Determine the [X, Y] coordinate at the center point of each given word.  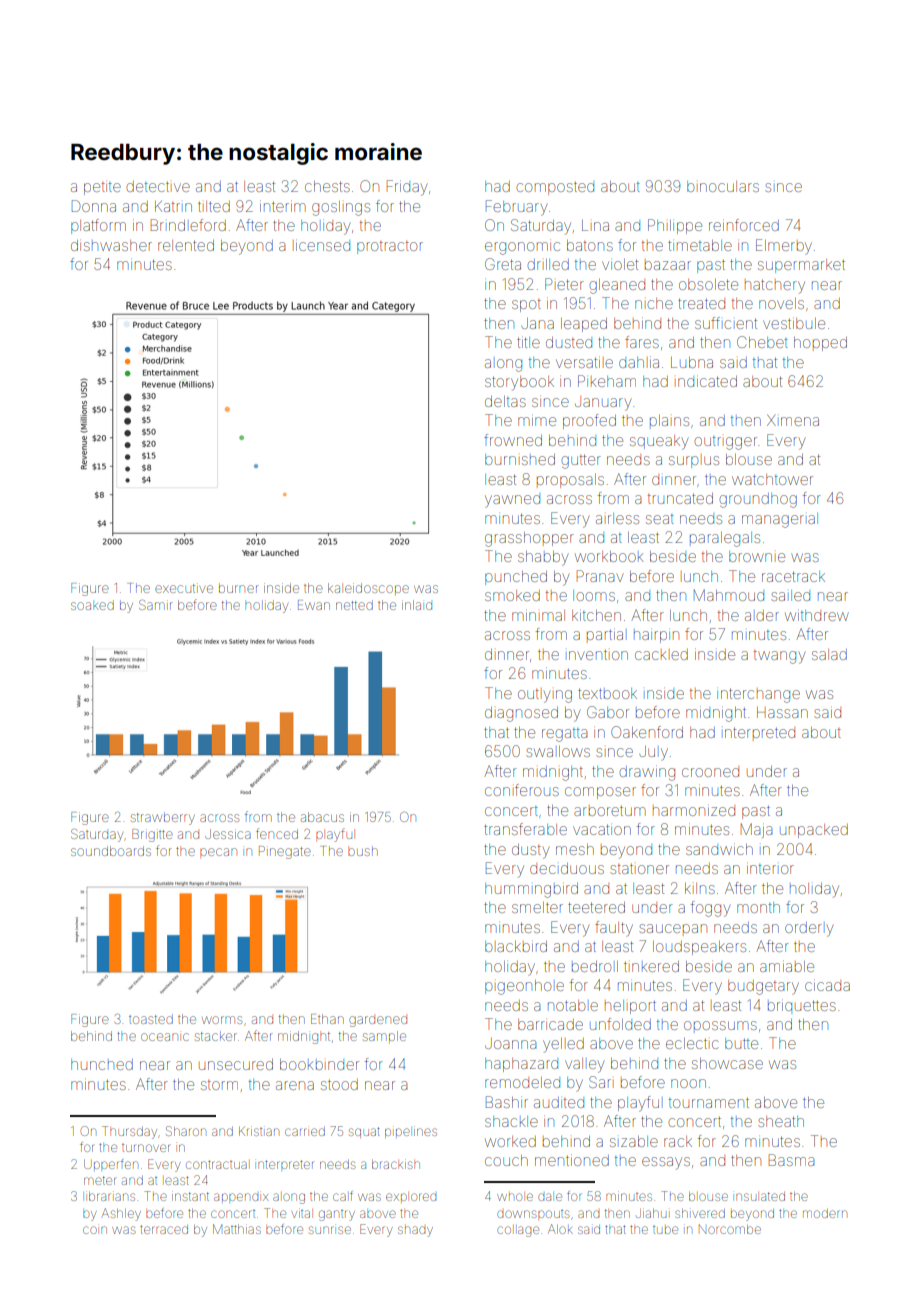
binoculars [723, 186]
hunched [102, 1064]
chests [327, 186]
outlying [545, 696]
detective [158, 186]
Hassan [782, 712]
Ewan [314, 605]
